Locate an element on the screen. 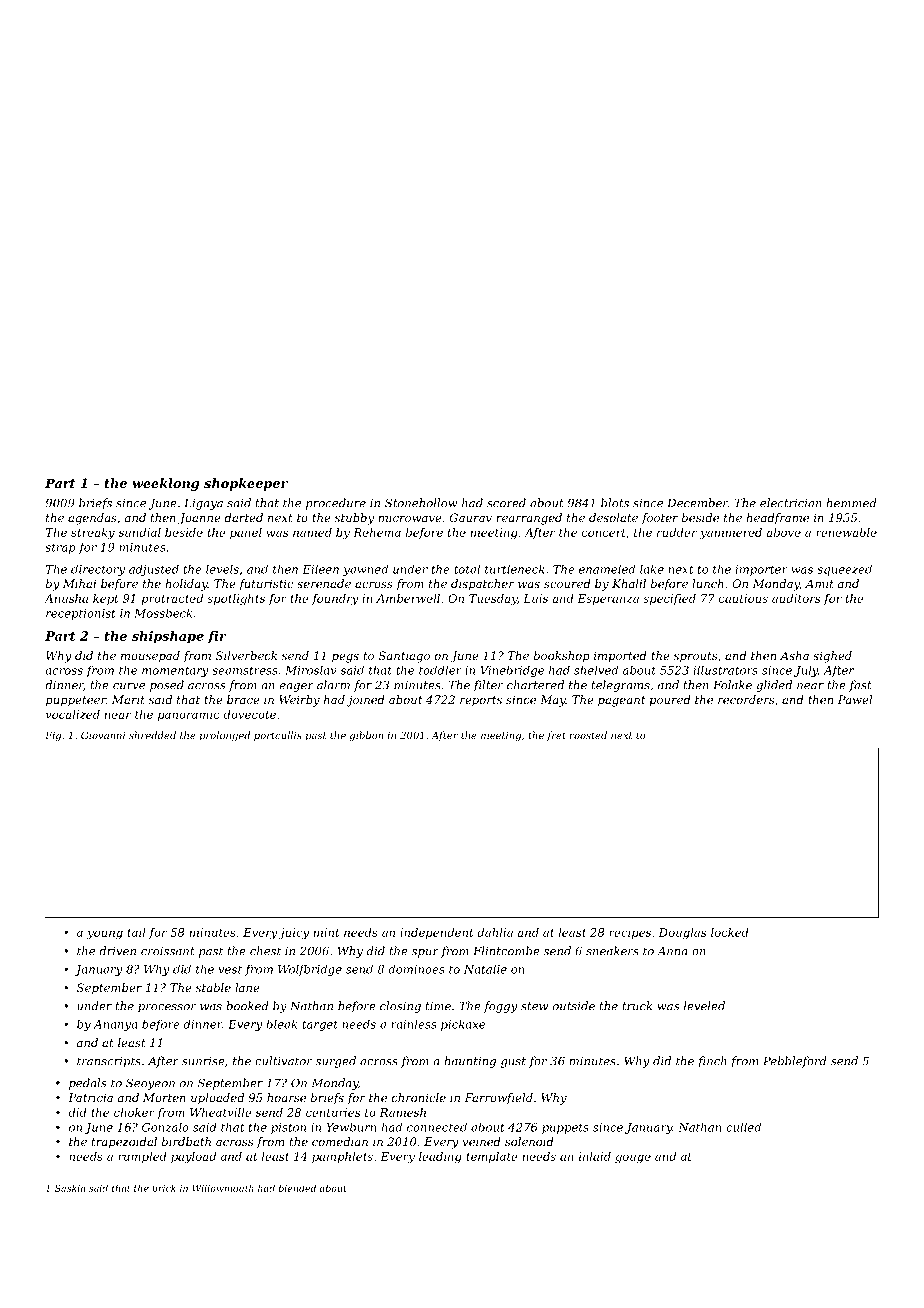 Image resolution: width=924 pixels, height=1308 pixels. blots is located at coordinates (615, 503).
